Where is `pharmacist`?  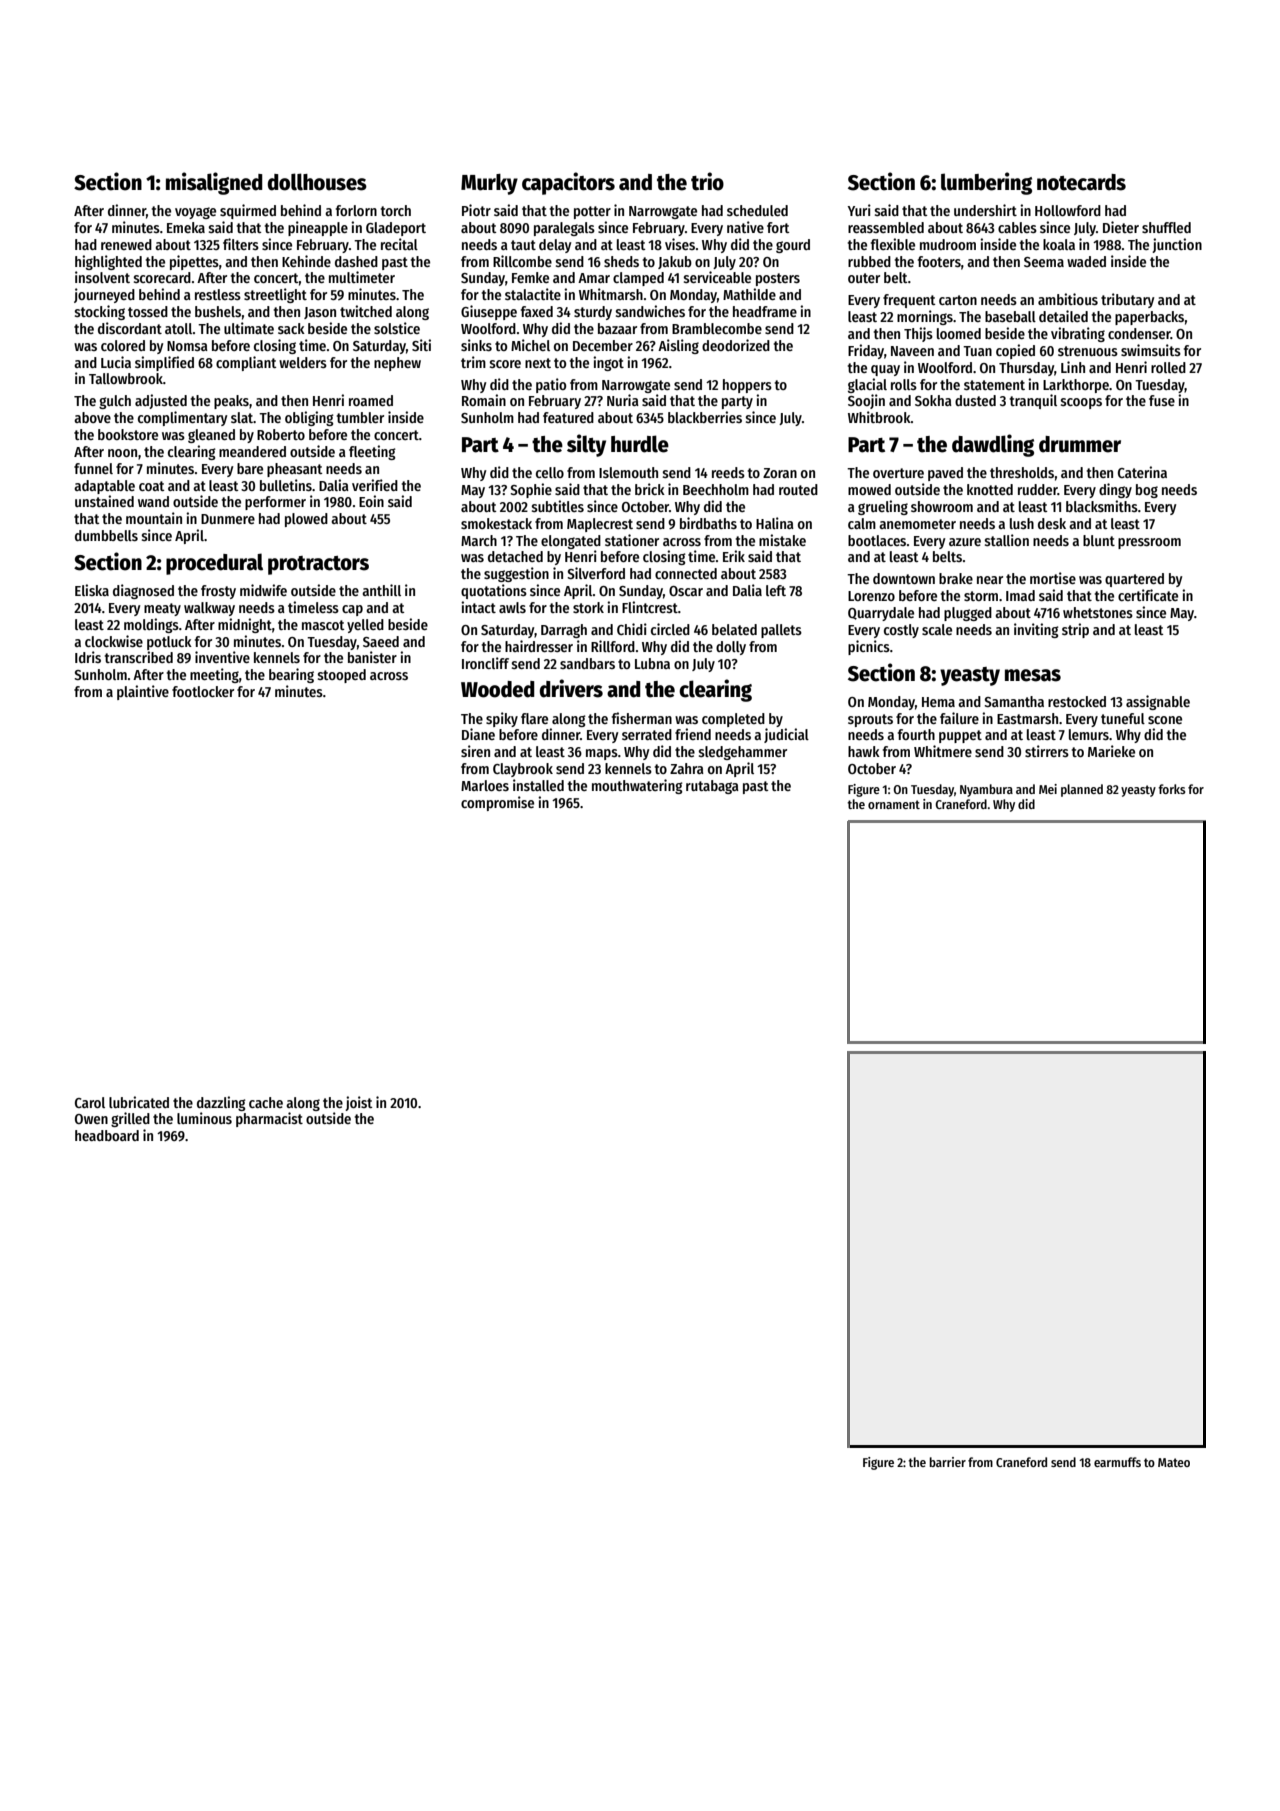
pharmacist is located at coordinates (269, 1119).
